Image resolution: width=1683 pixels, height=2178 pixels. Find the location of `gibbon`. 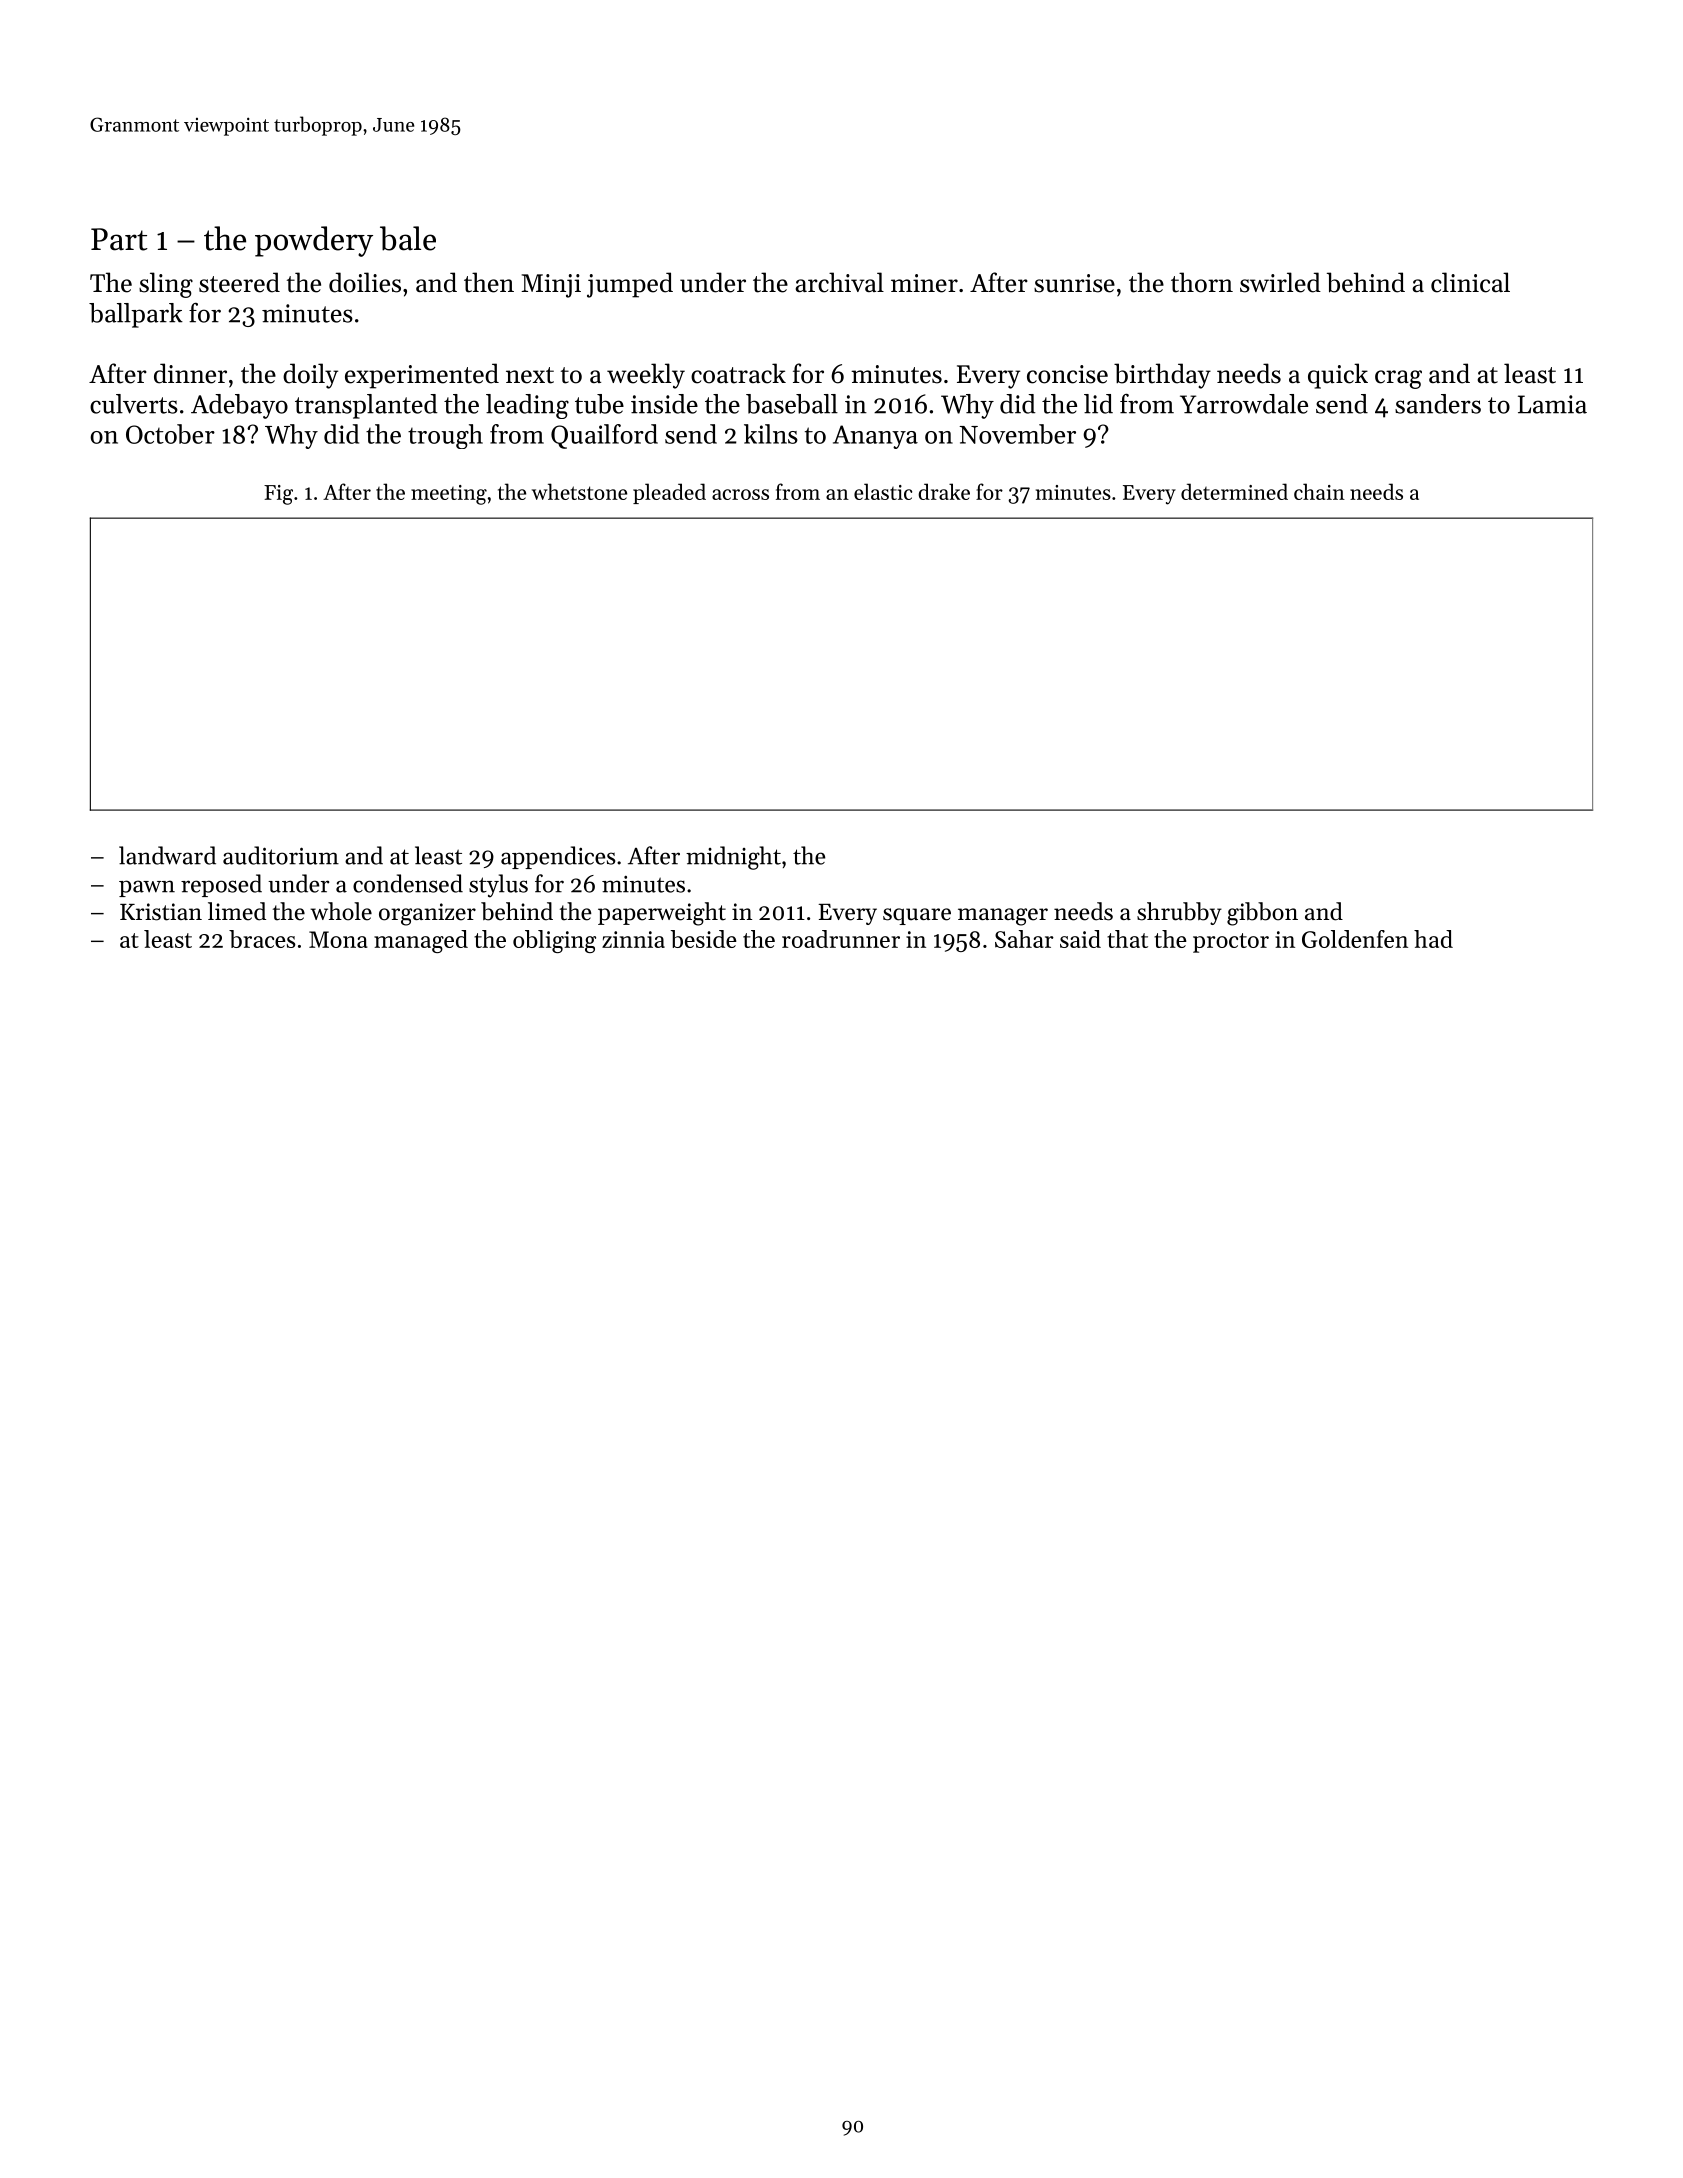

gibbon is located at coordinates (1262, 914).
